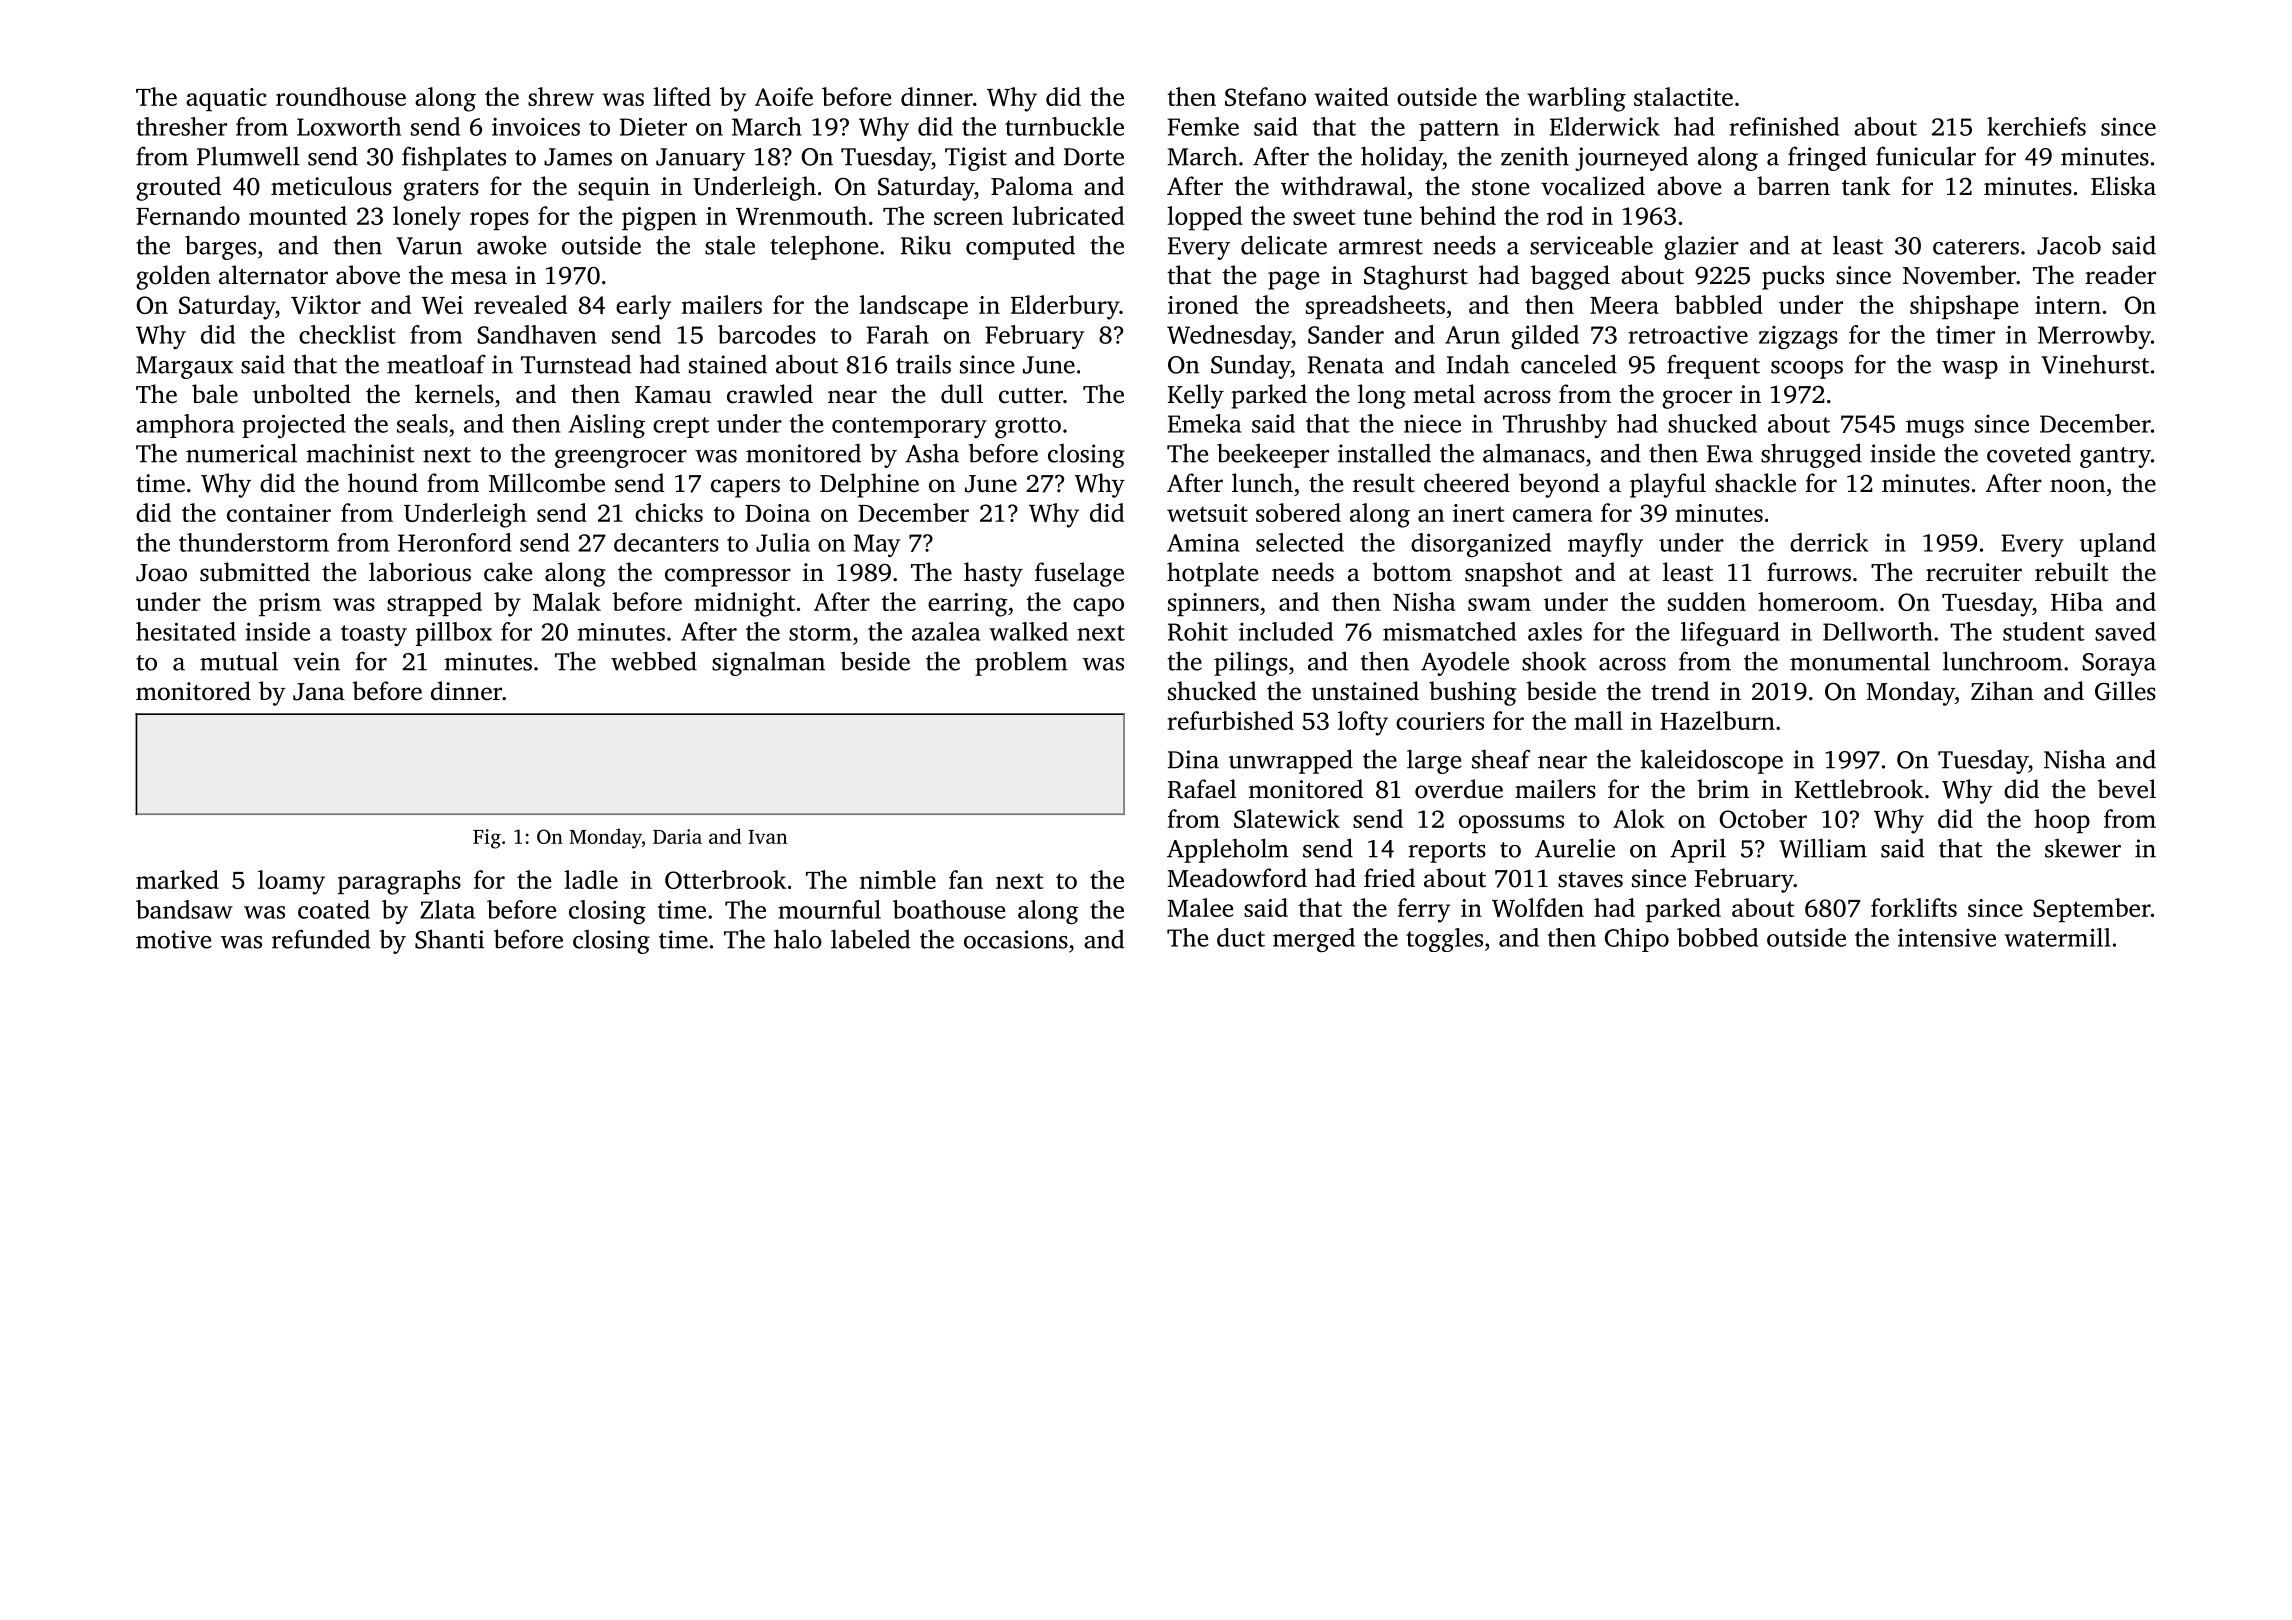 This page has height=1620, width=2292. What do you see at coordinates (215, 394) in the page?
I see `bale` at bounding box center [215, 394].
